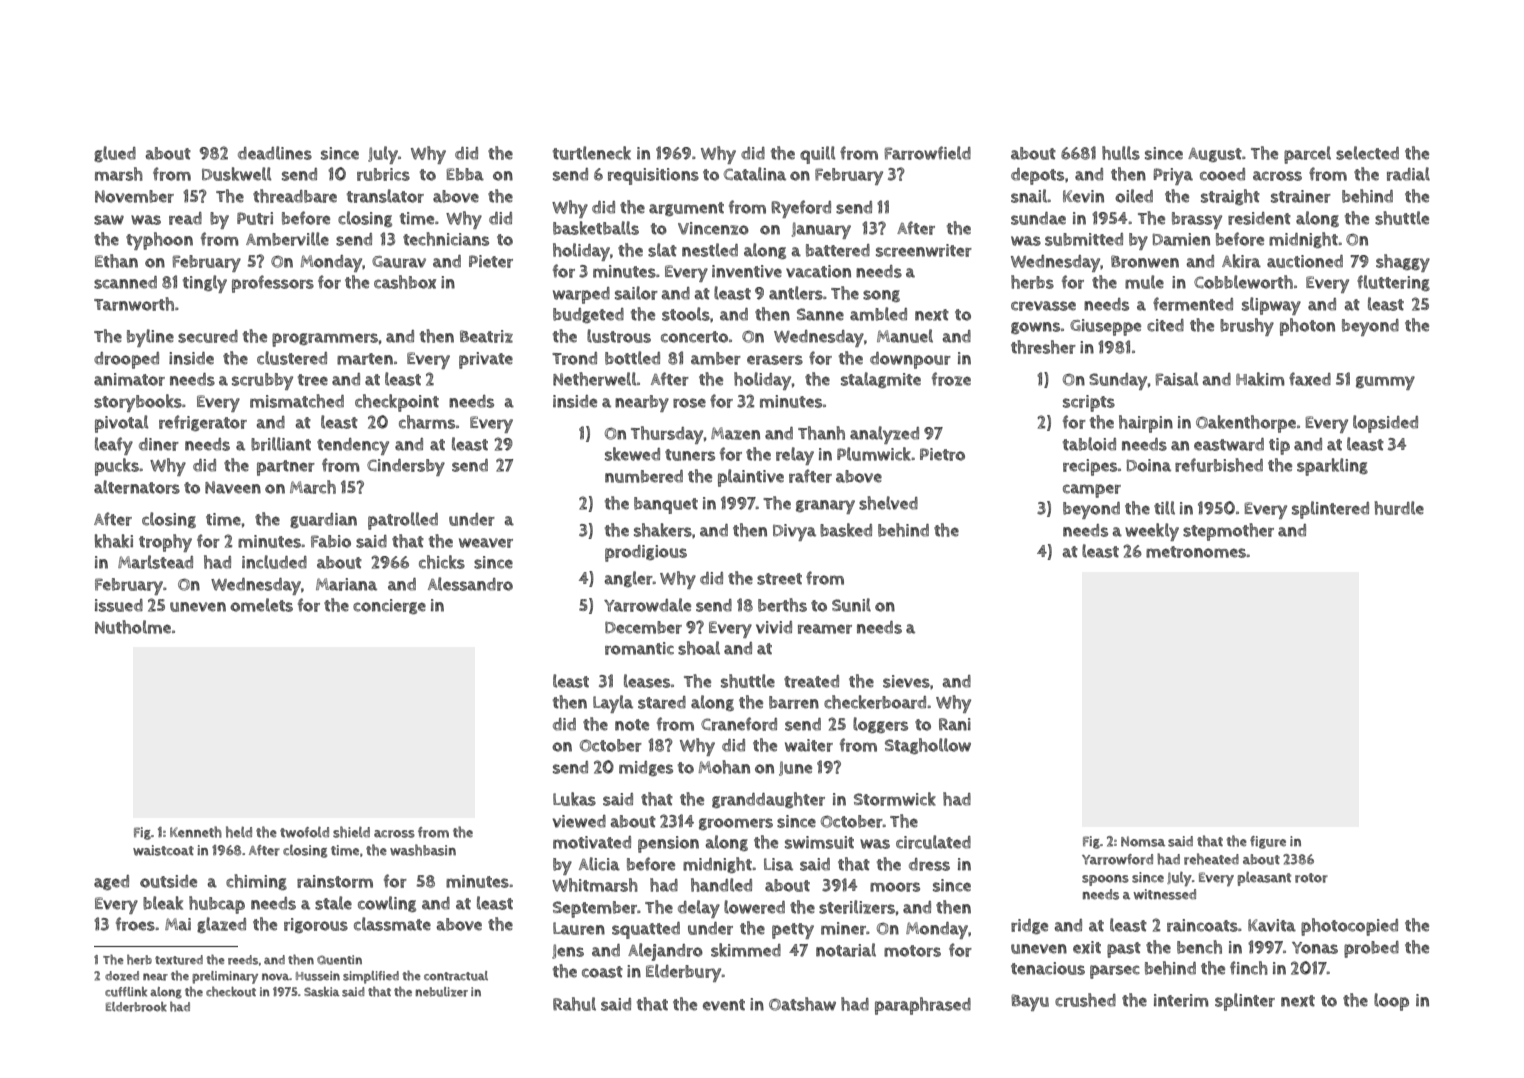  What do you see at coordinates (928, 153) in the screenshot?
I see `Farrowfield` at bounding box center [928, 153].
